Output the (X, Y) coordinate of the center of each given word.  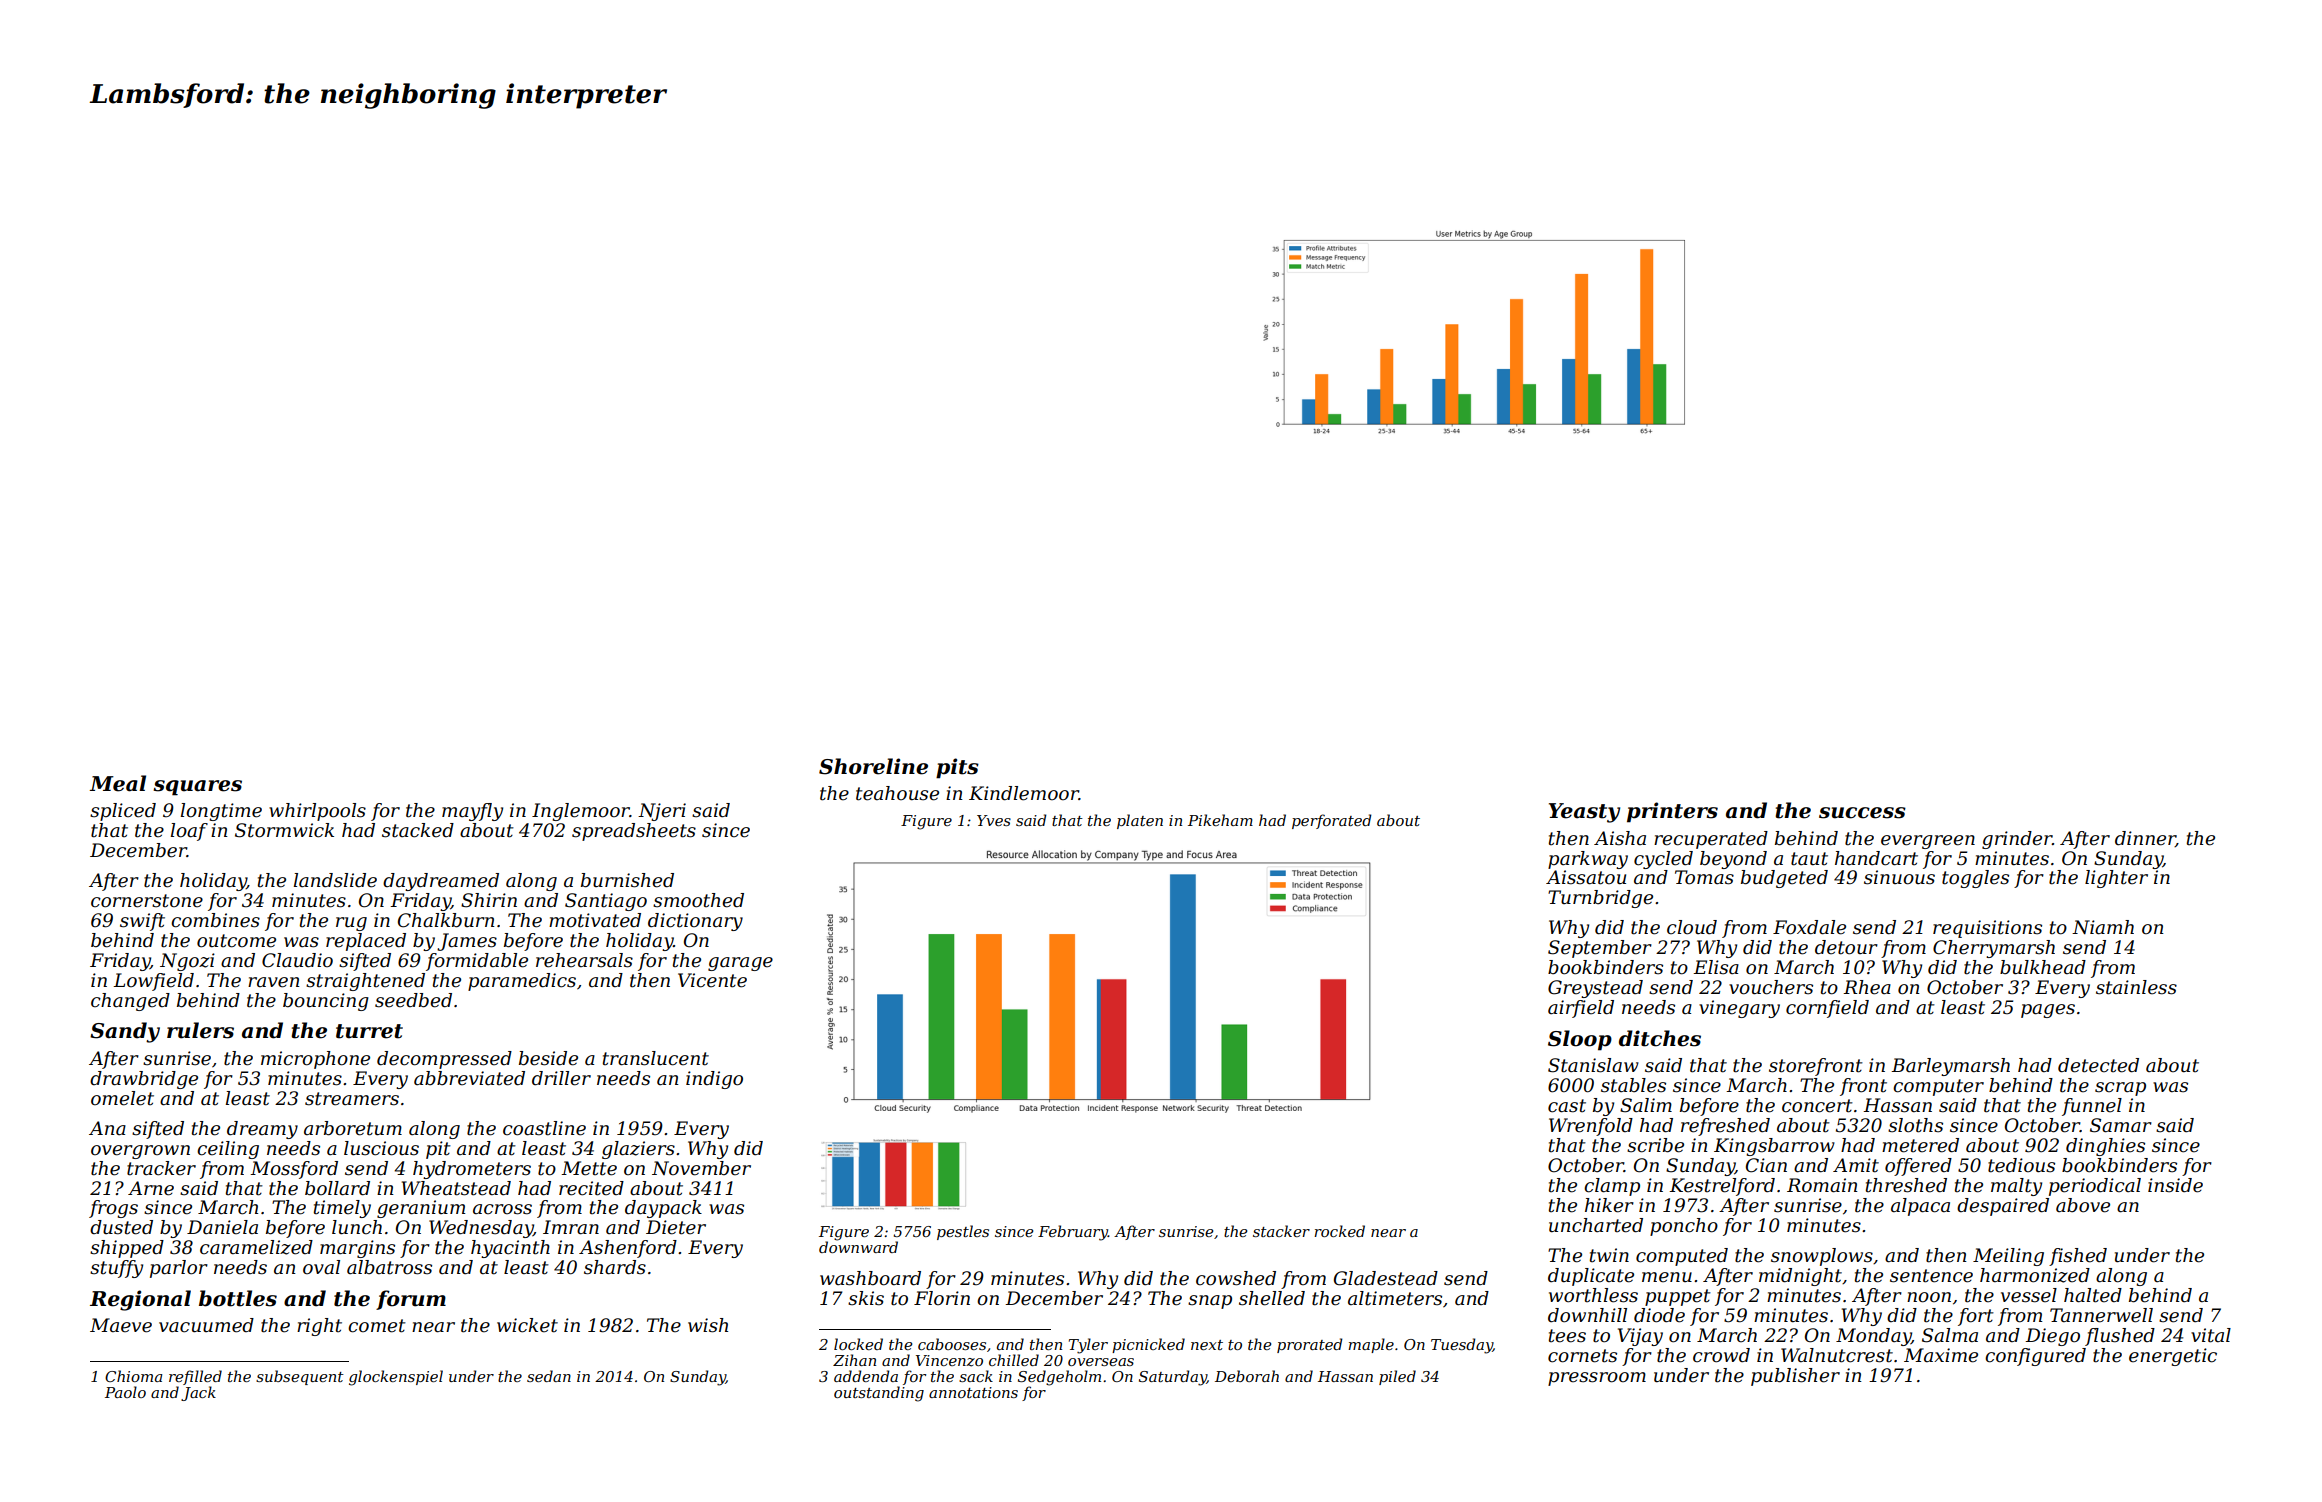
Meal (118, 783)
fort (1976, 1317)
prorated (1310, 1345)
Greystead (1595, 989)
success (1862, 813)
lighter (2116, 879)
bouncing (326, 1002)
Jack (198, 1393)
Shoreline (873, 766)
